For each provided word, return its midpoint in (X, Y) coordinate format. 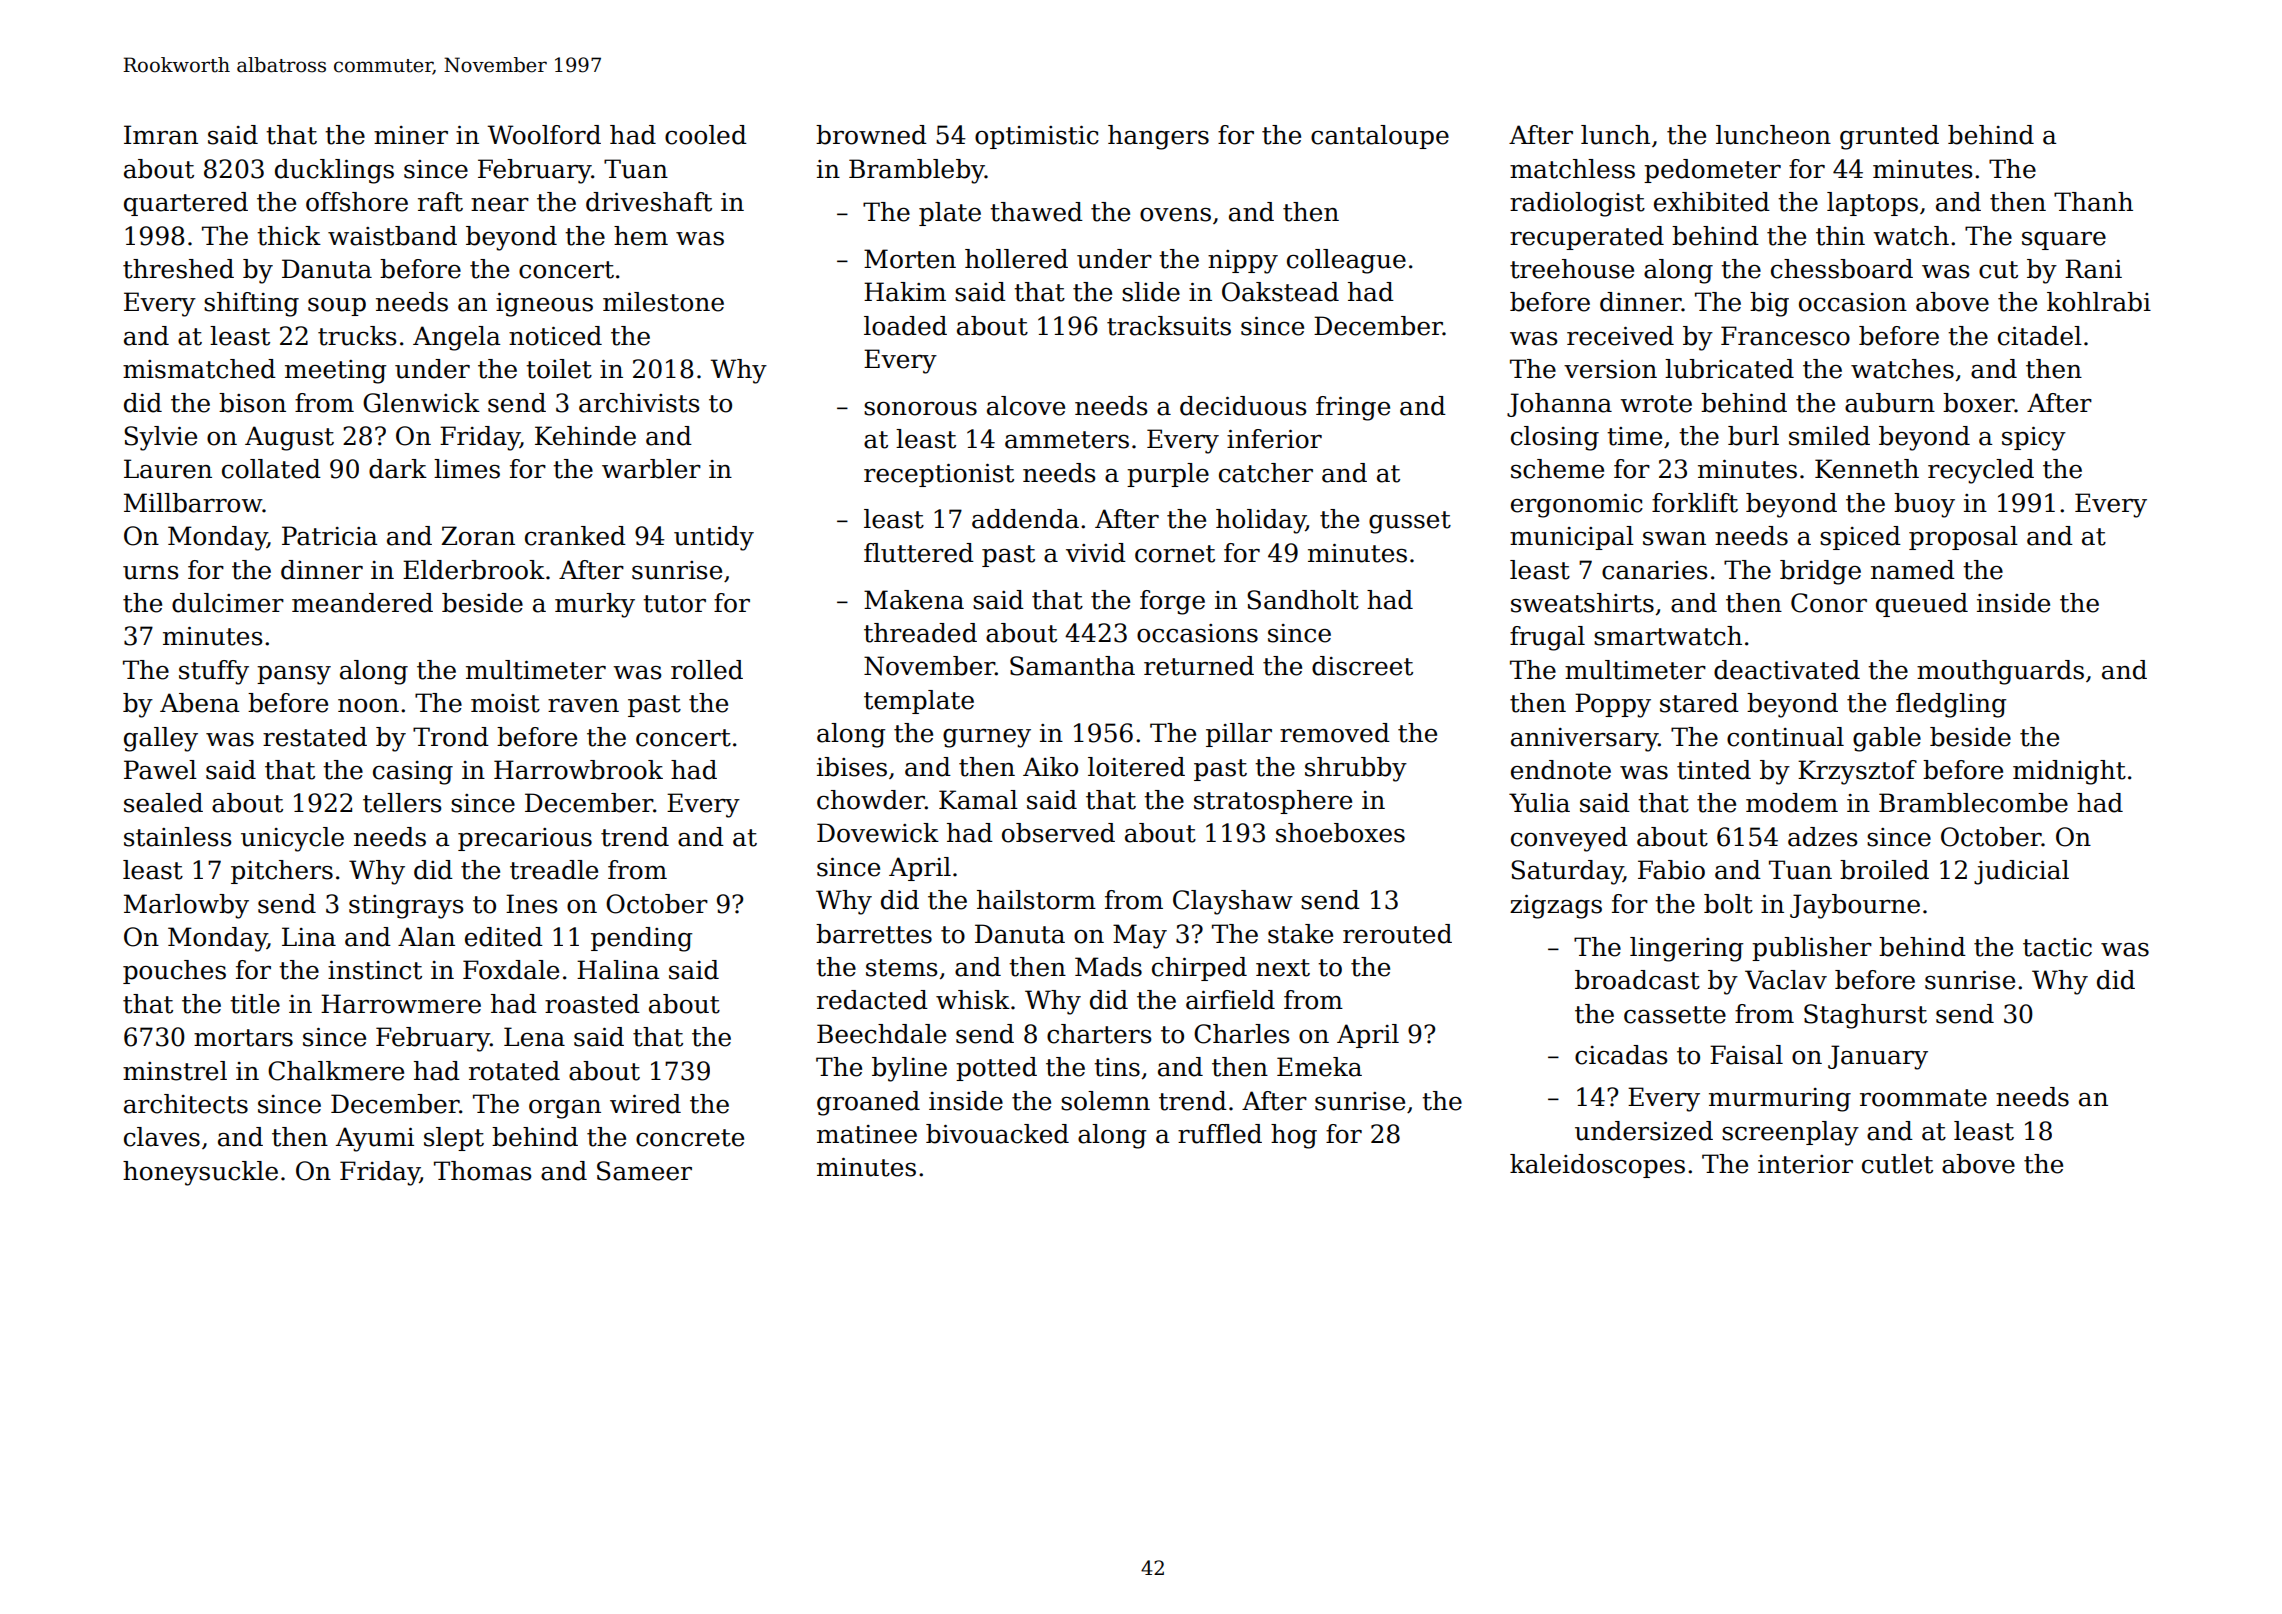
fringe (1353, 408)
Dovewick (878, 833)
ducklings (334, 171)
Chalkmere (336, 1071)
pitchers (282, 872)
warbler (651, 469)
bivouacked (997, 1134)
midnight (2069, 772)
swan (1674, 539)
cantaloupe (1380, 137)
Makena (914, 600)
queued (1922, 605)
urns (151, 573)
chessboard (1842, 269)
